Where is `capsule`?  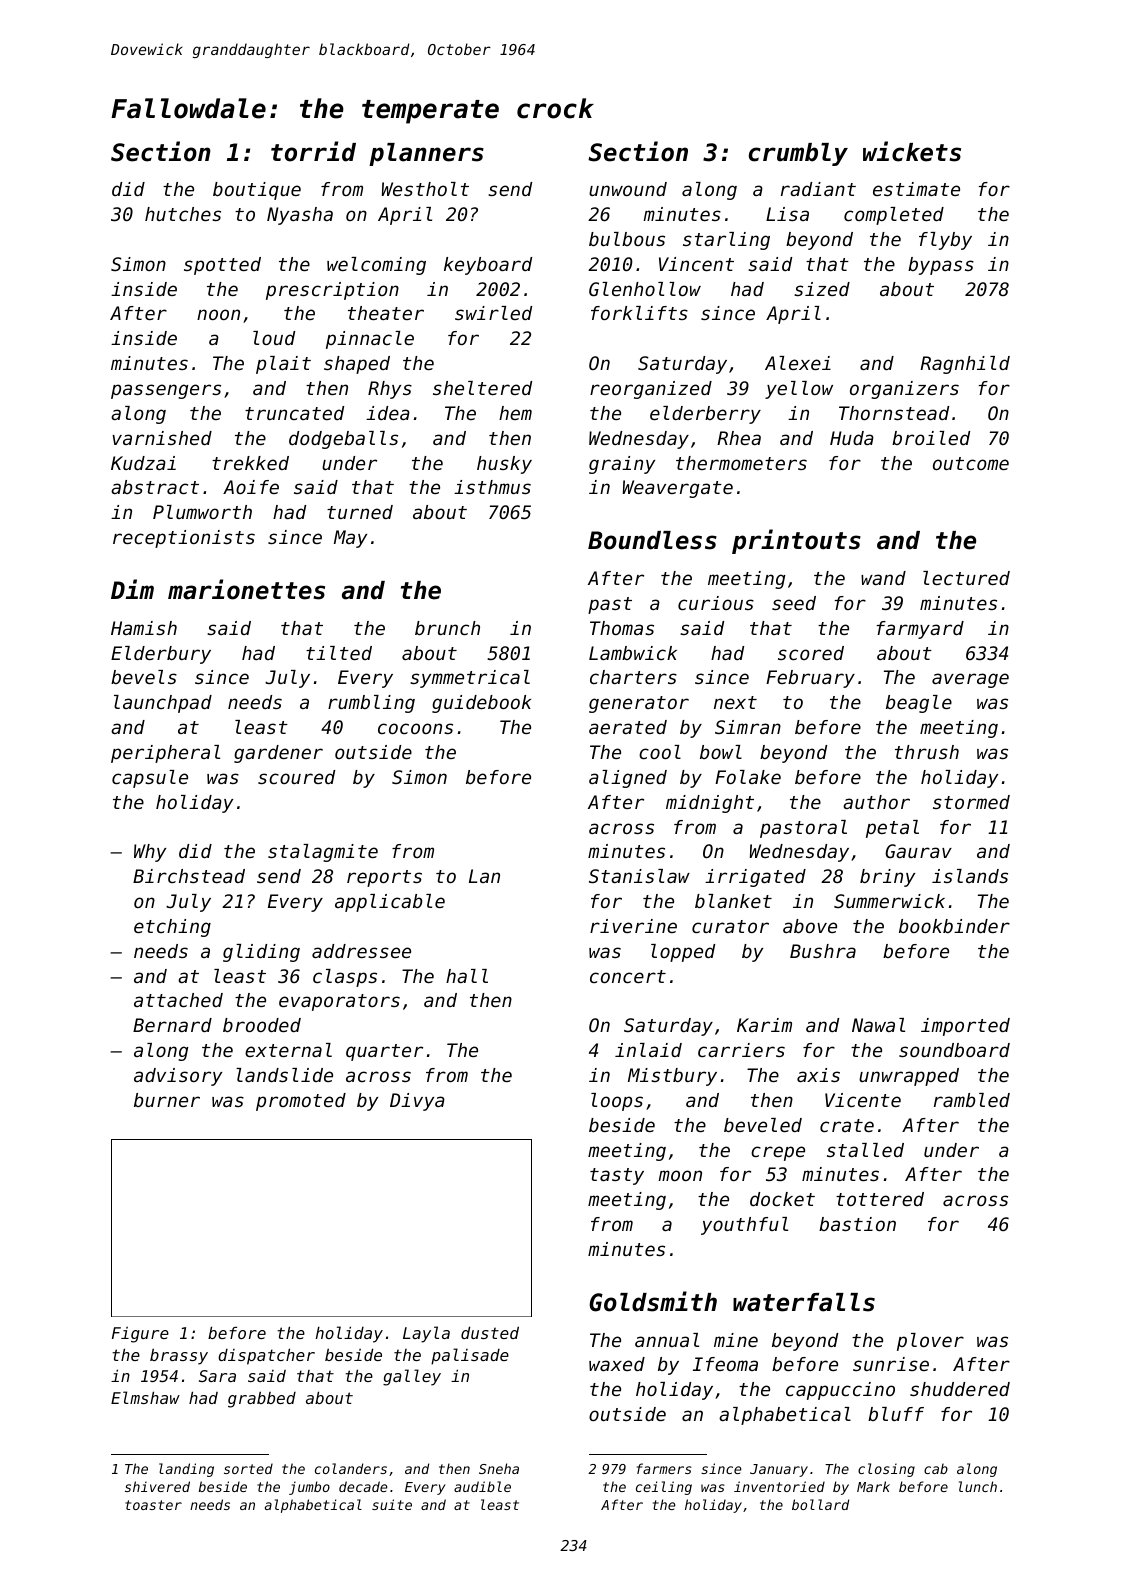
capsule is located at coordinates (150, 779).
